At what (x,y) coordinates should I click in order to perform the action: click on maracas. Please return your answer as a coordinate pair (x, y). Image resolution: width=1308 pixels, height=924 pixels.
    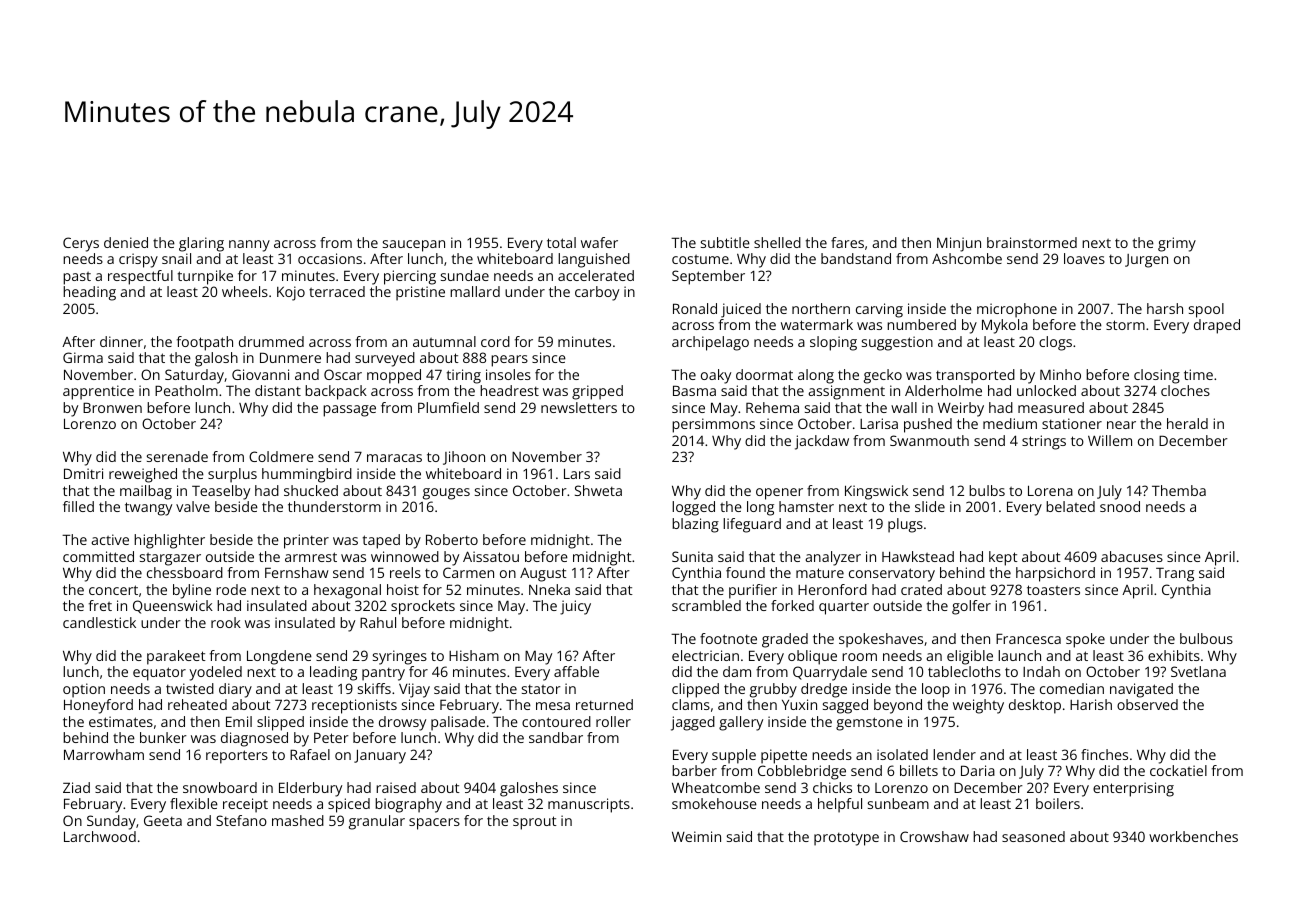
    Looking at the image, I should click on (394, 458).
